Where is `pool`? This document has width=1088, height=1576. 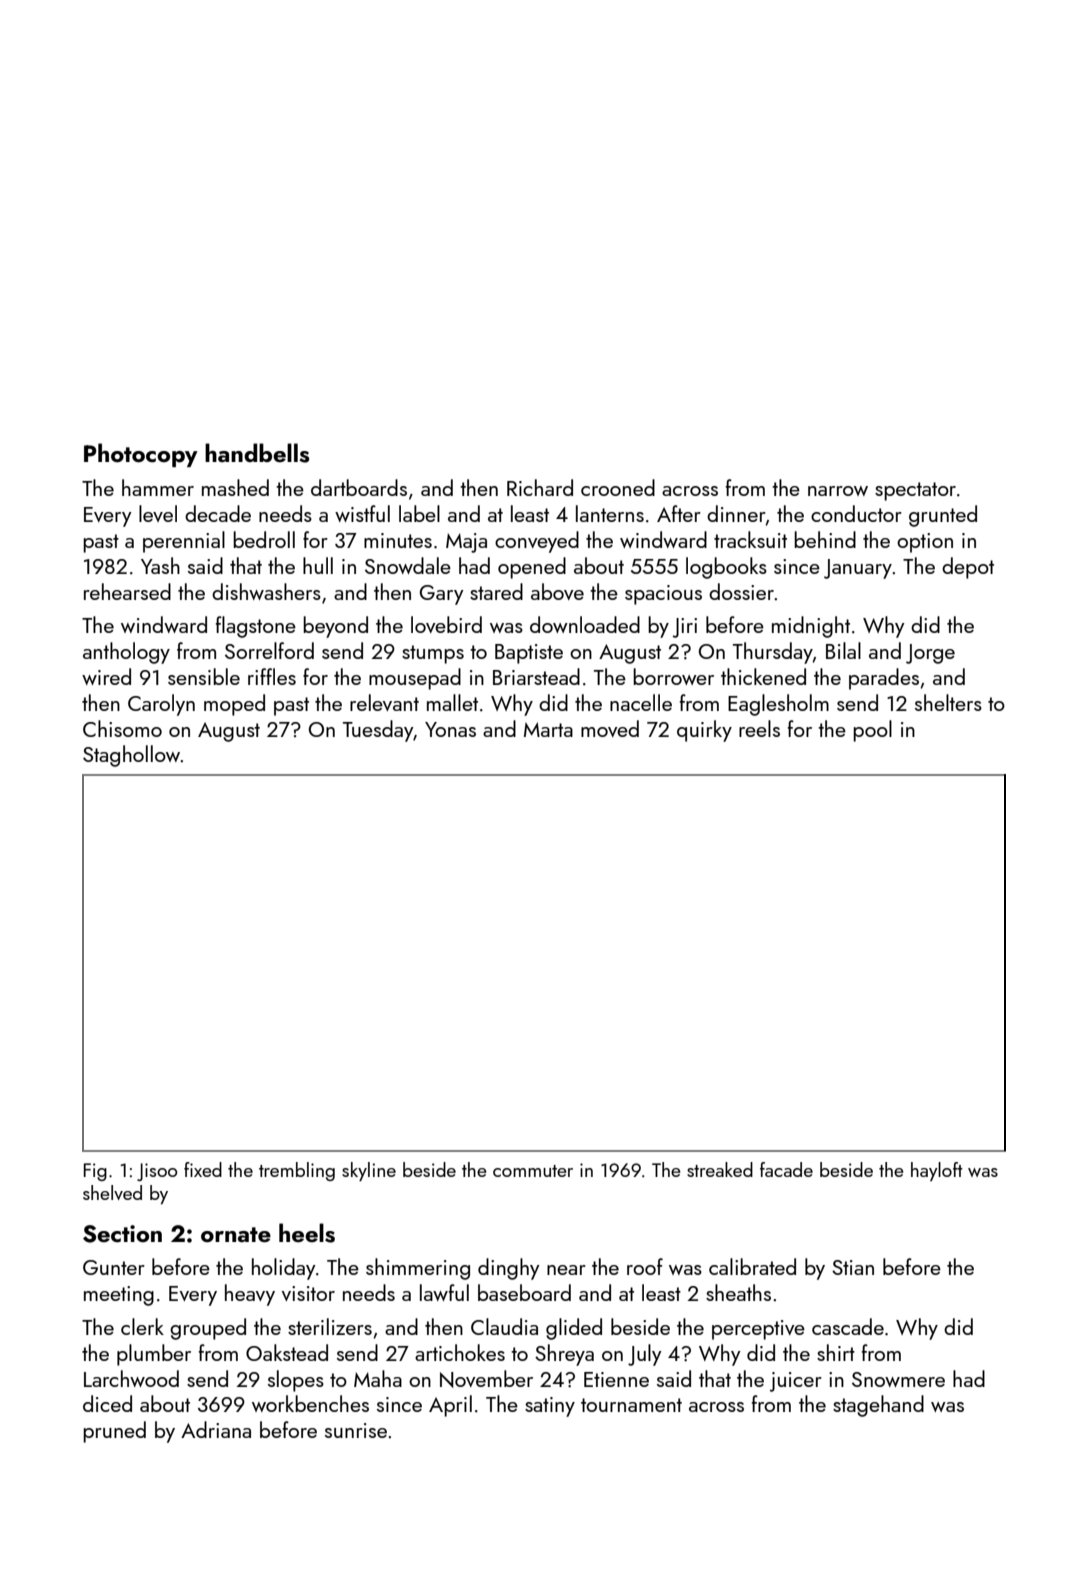
pool is located at coordinates (872, 731).
